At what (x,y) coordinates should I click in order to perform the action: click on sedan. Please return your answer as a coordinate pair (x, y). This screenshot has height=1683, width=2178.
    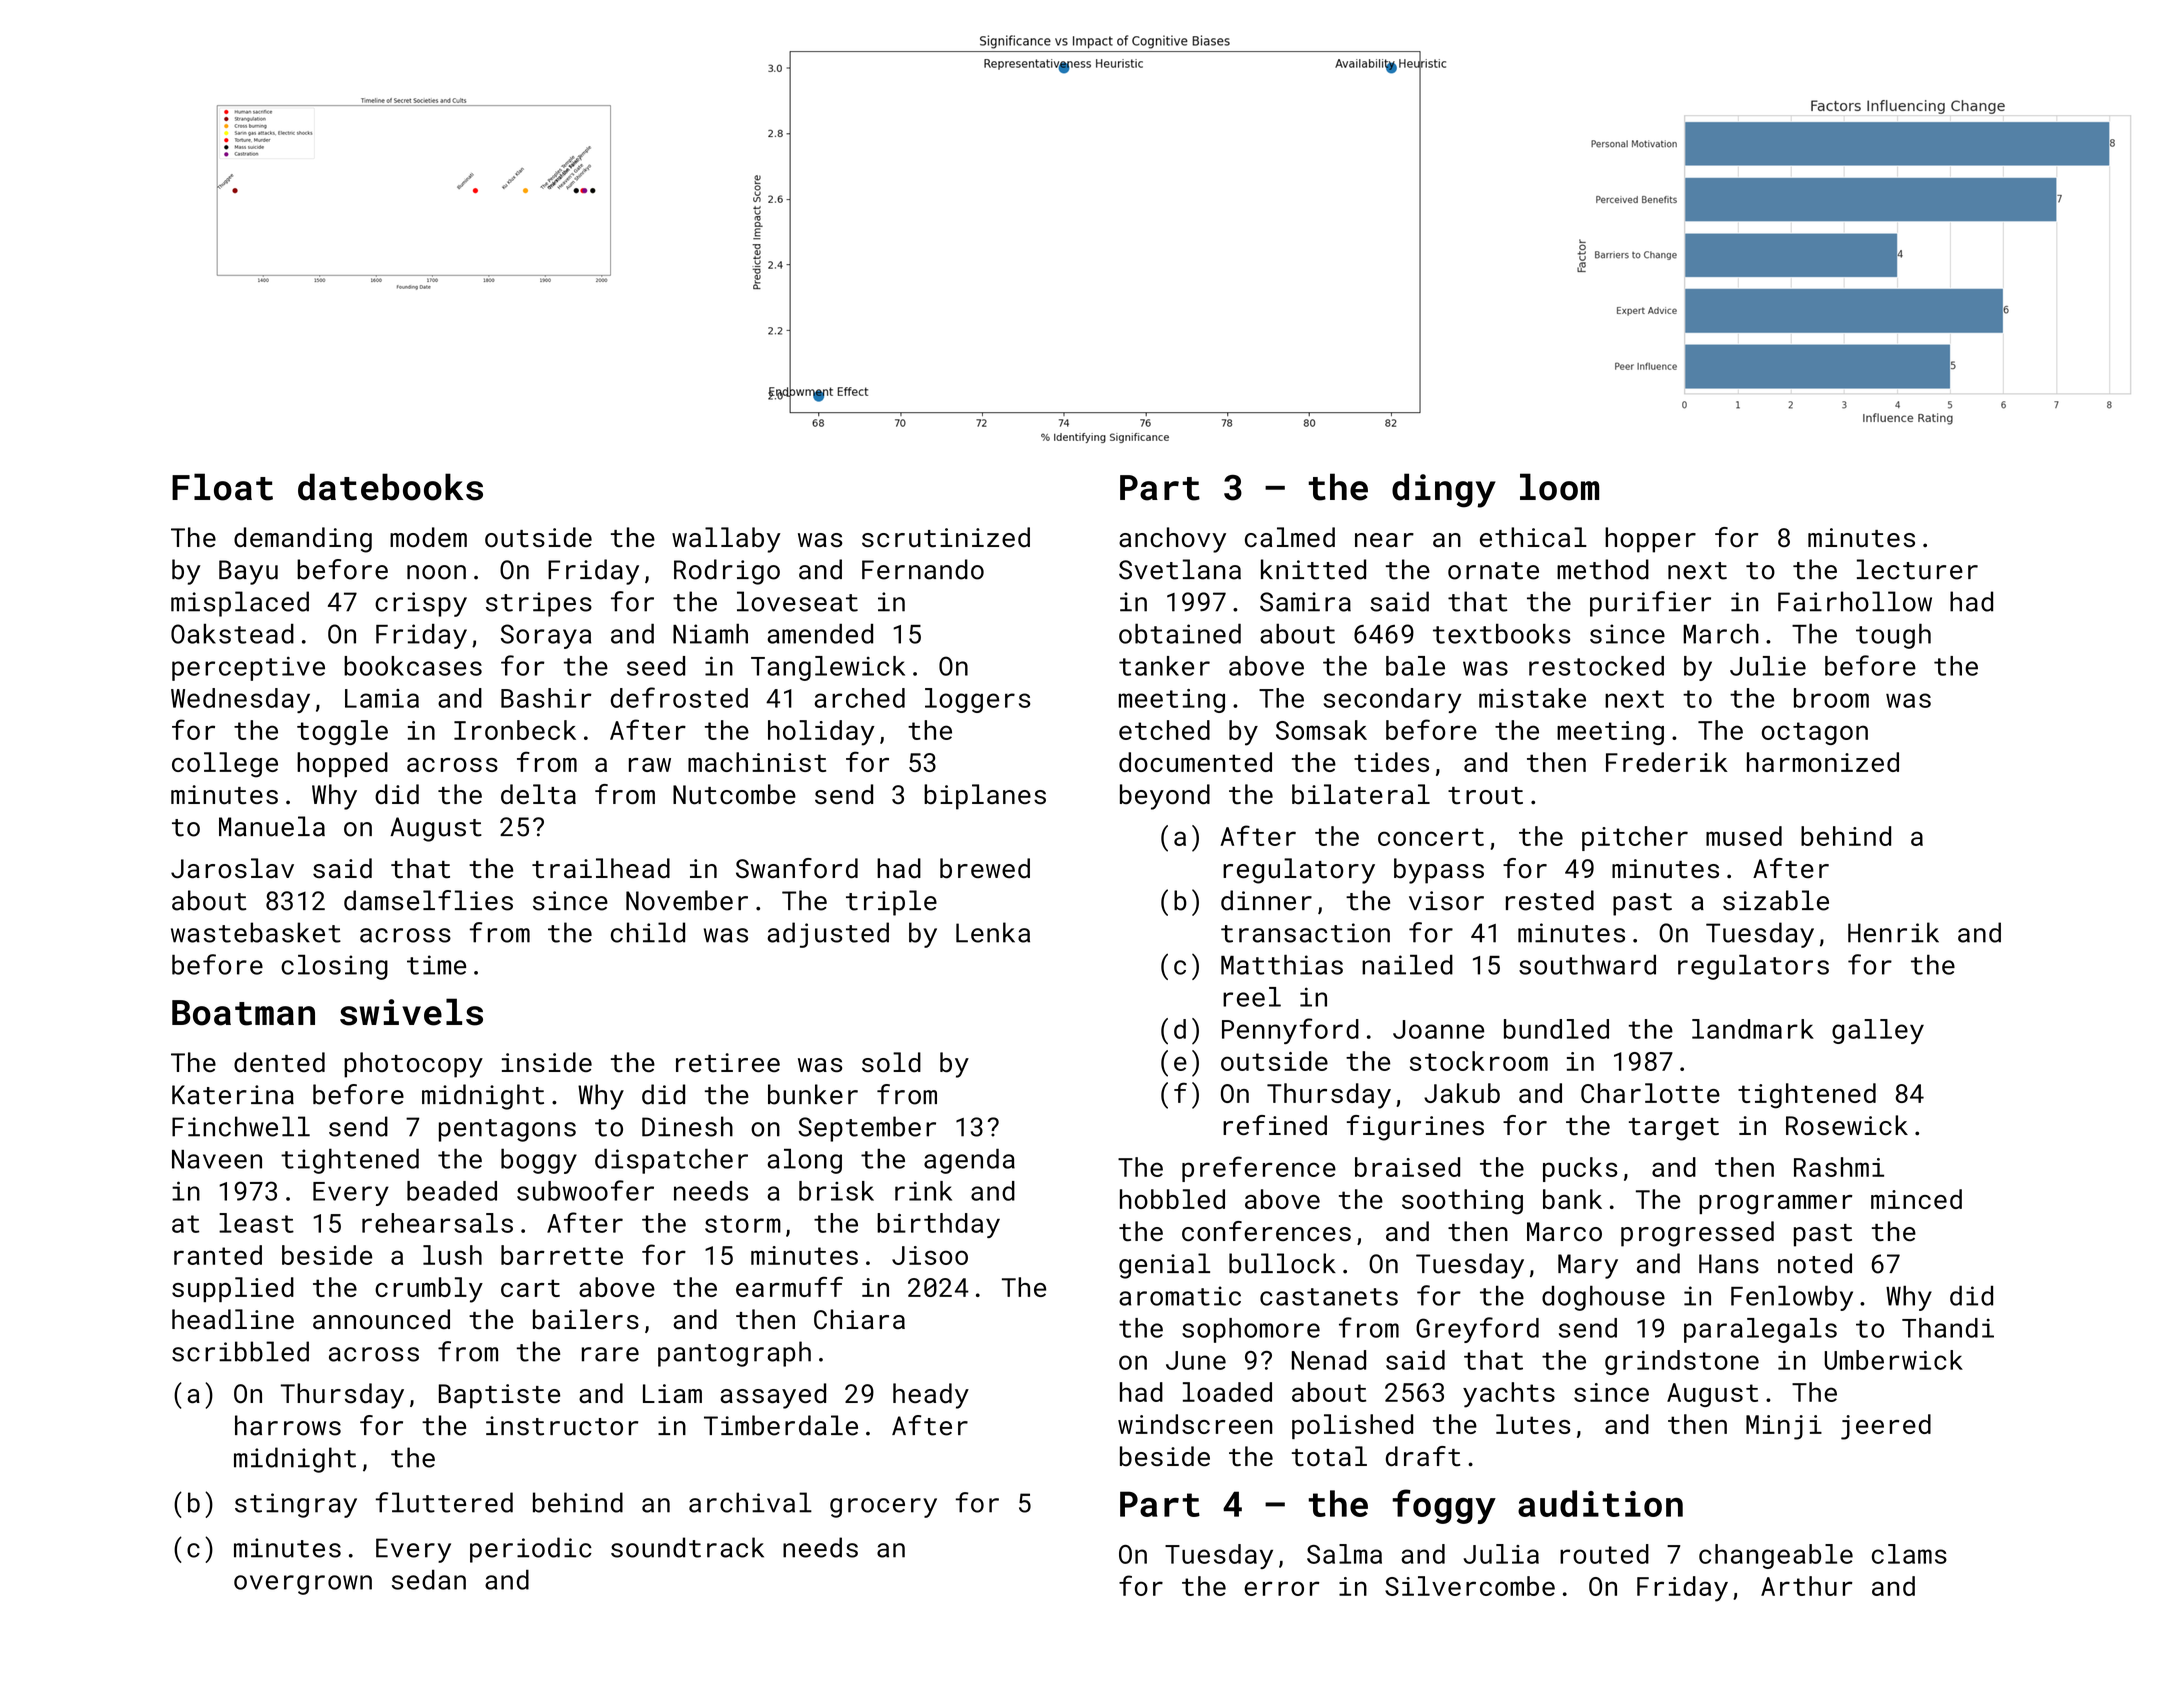
    Looking at the image, I should click on (429, 1579).
